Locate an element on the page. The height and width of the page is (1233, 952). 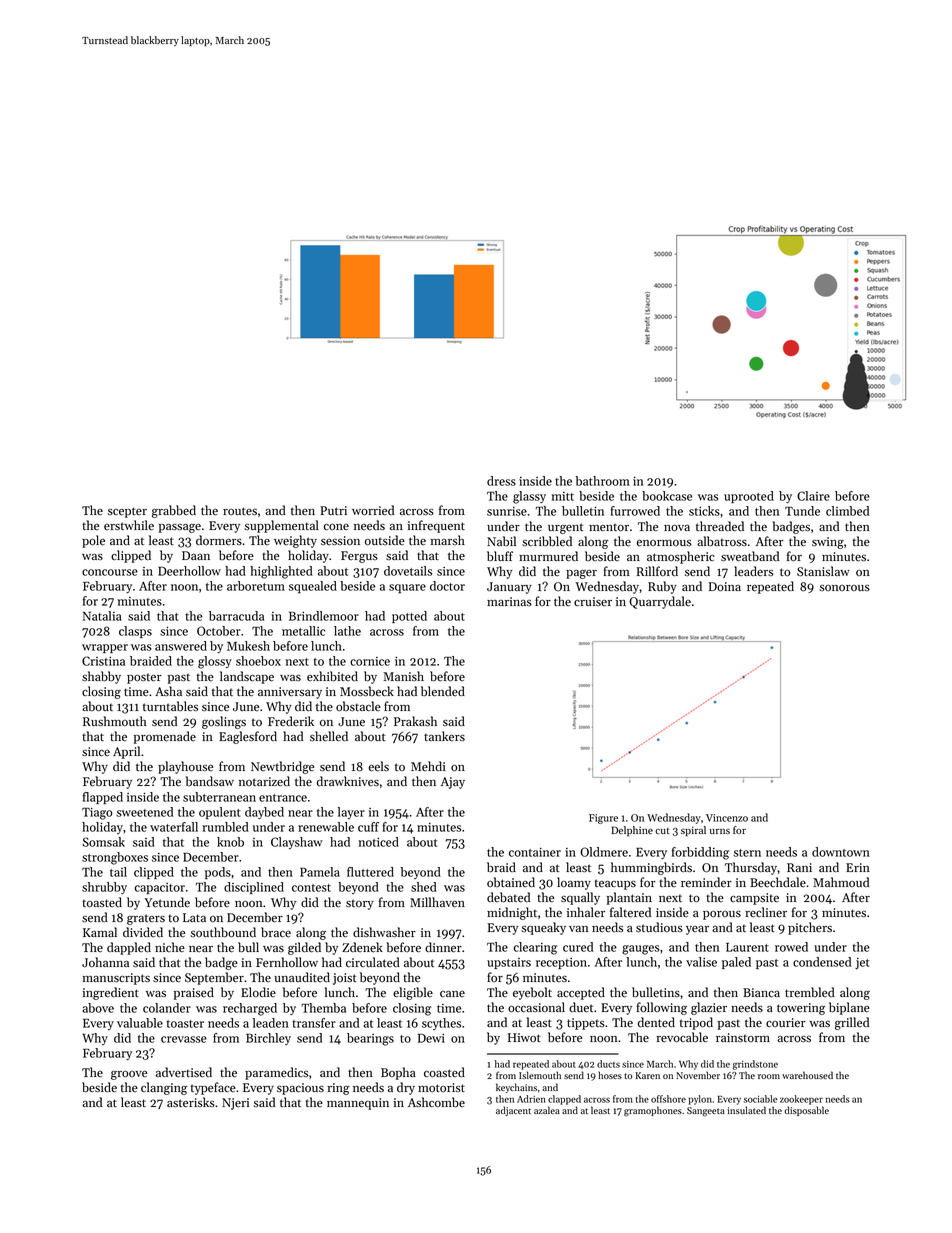
keychains is located at coordinates (516, 1088).
